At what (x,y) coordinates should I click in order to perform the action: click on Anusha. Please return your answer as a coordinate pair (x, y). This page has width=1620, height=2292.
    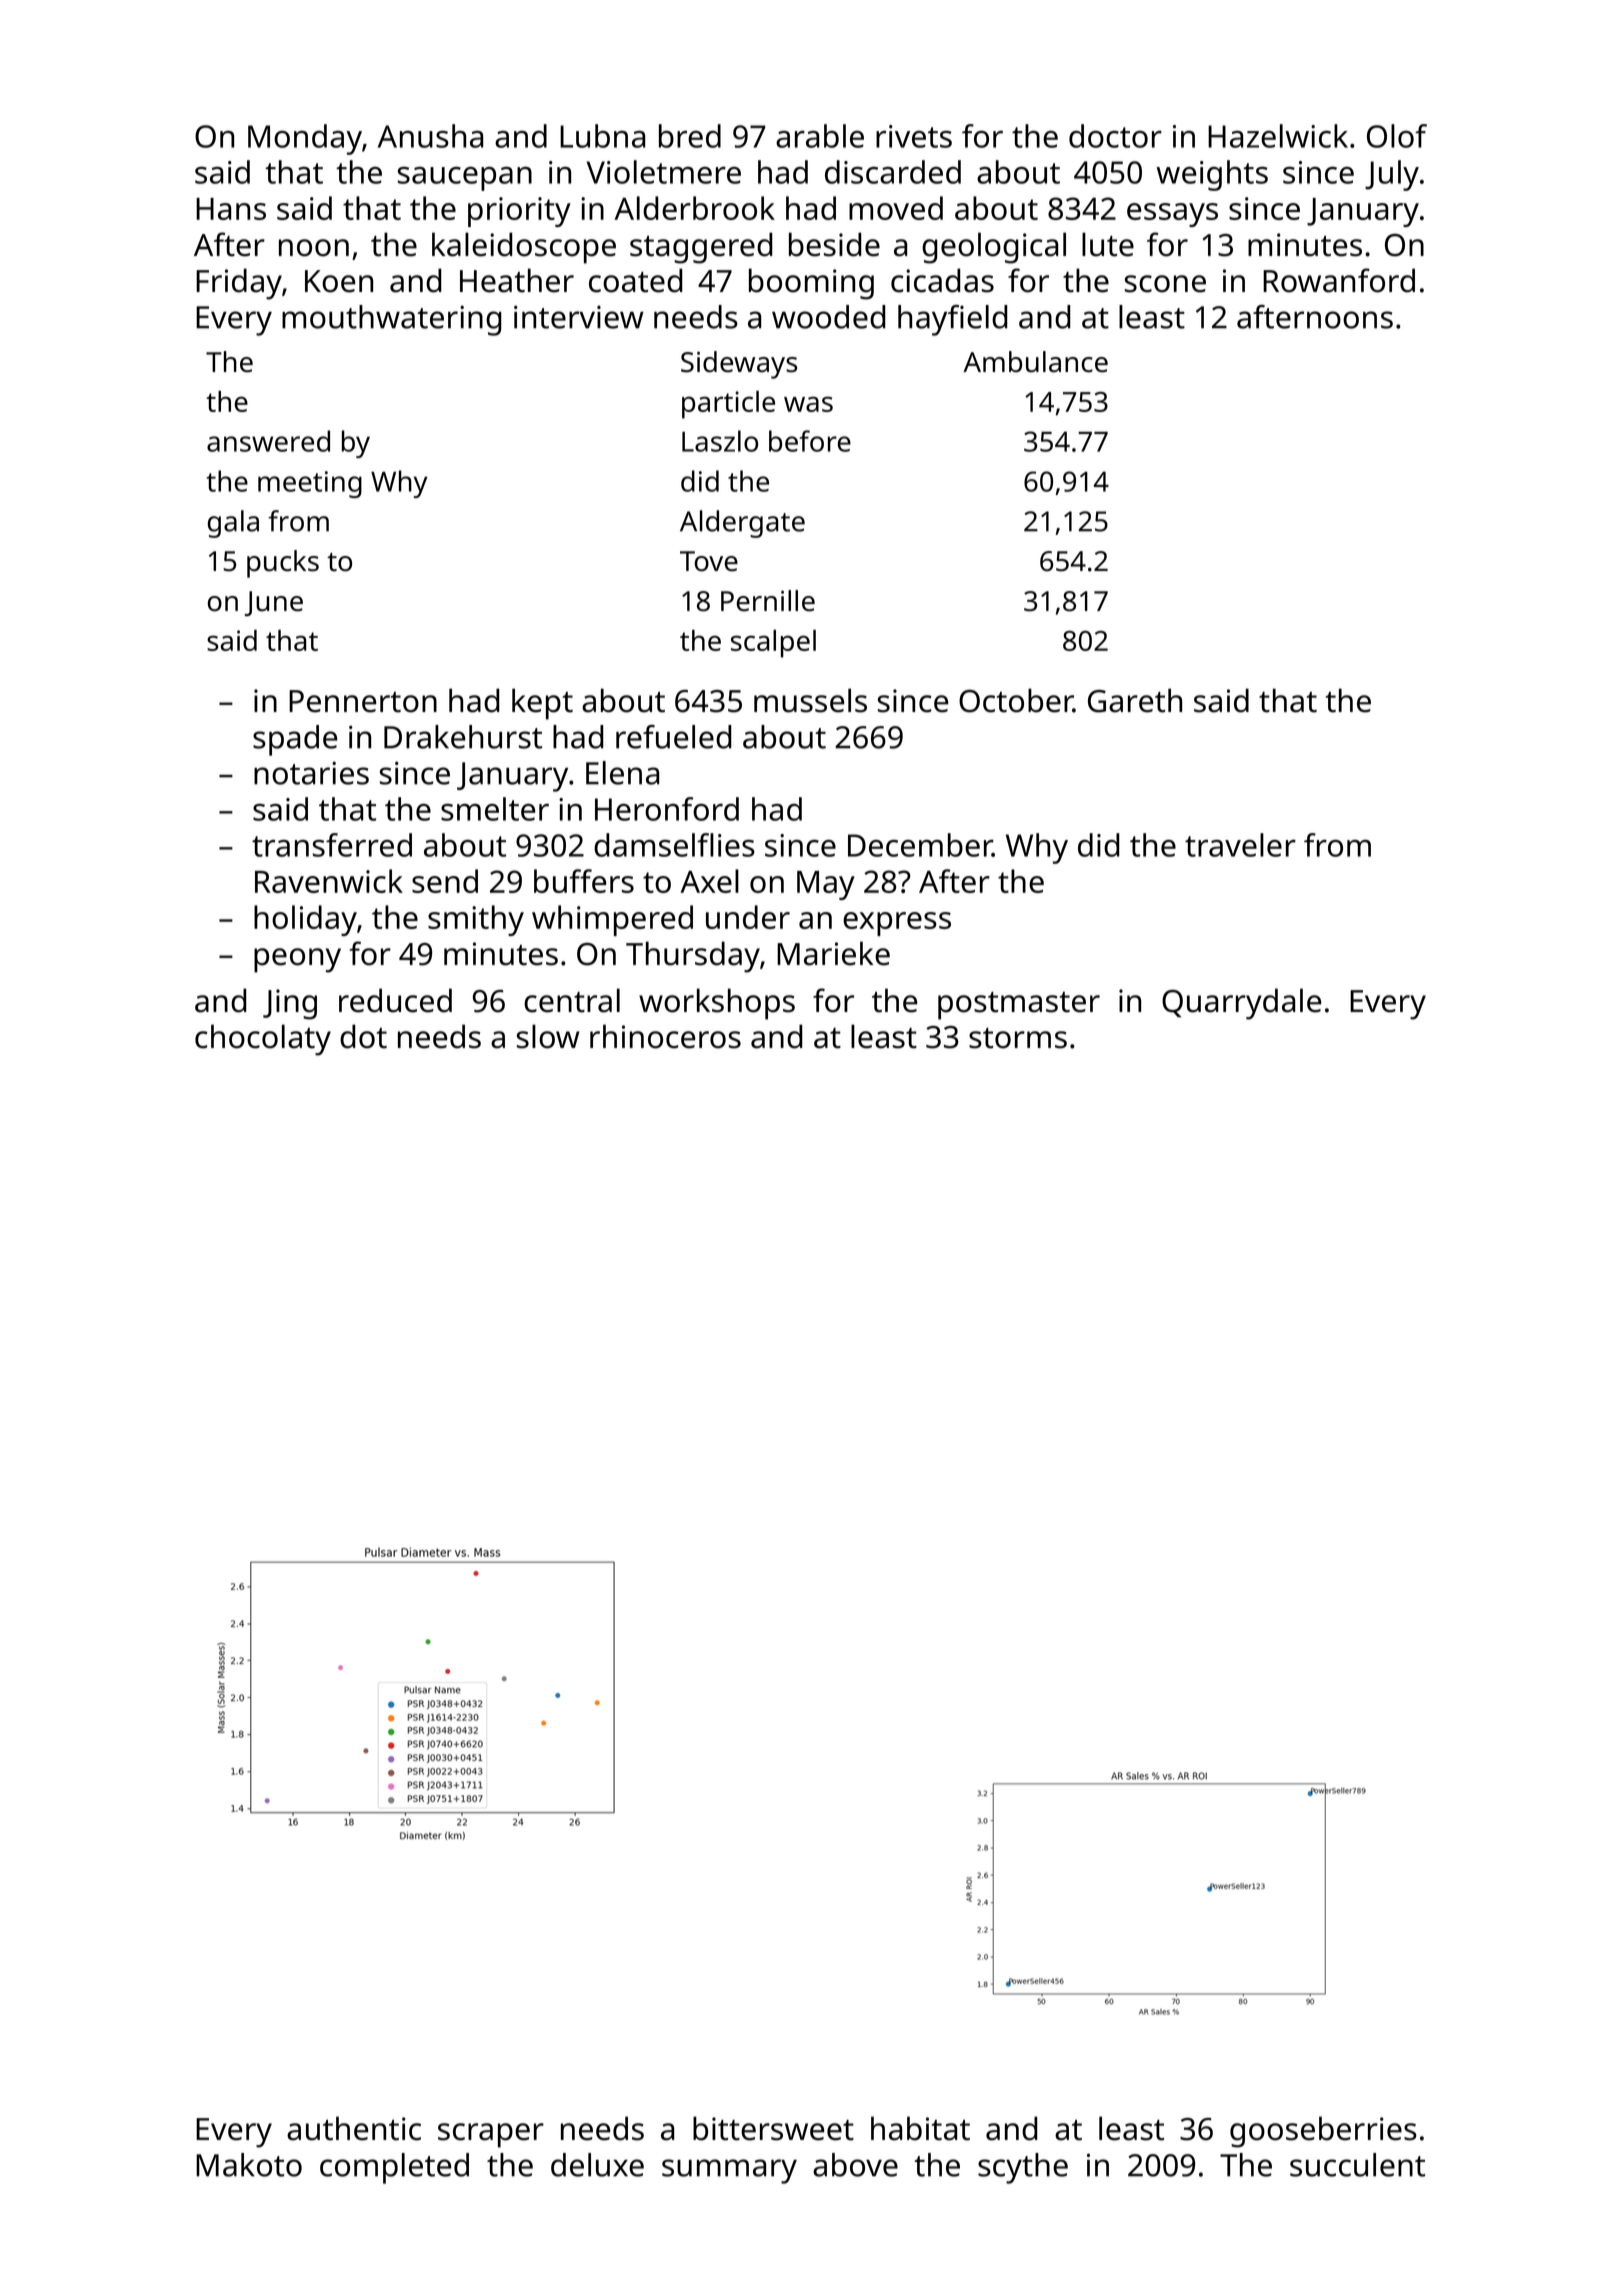
    Looking at the image, I should click on (430, 136).
